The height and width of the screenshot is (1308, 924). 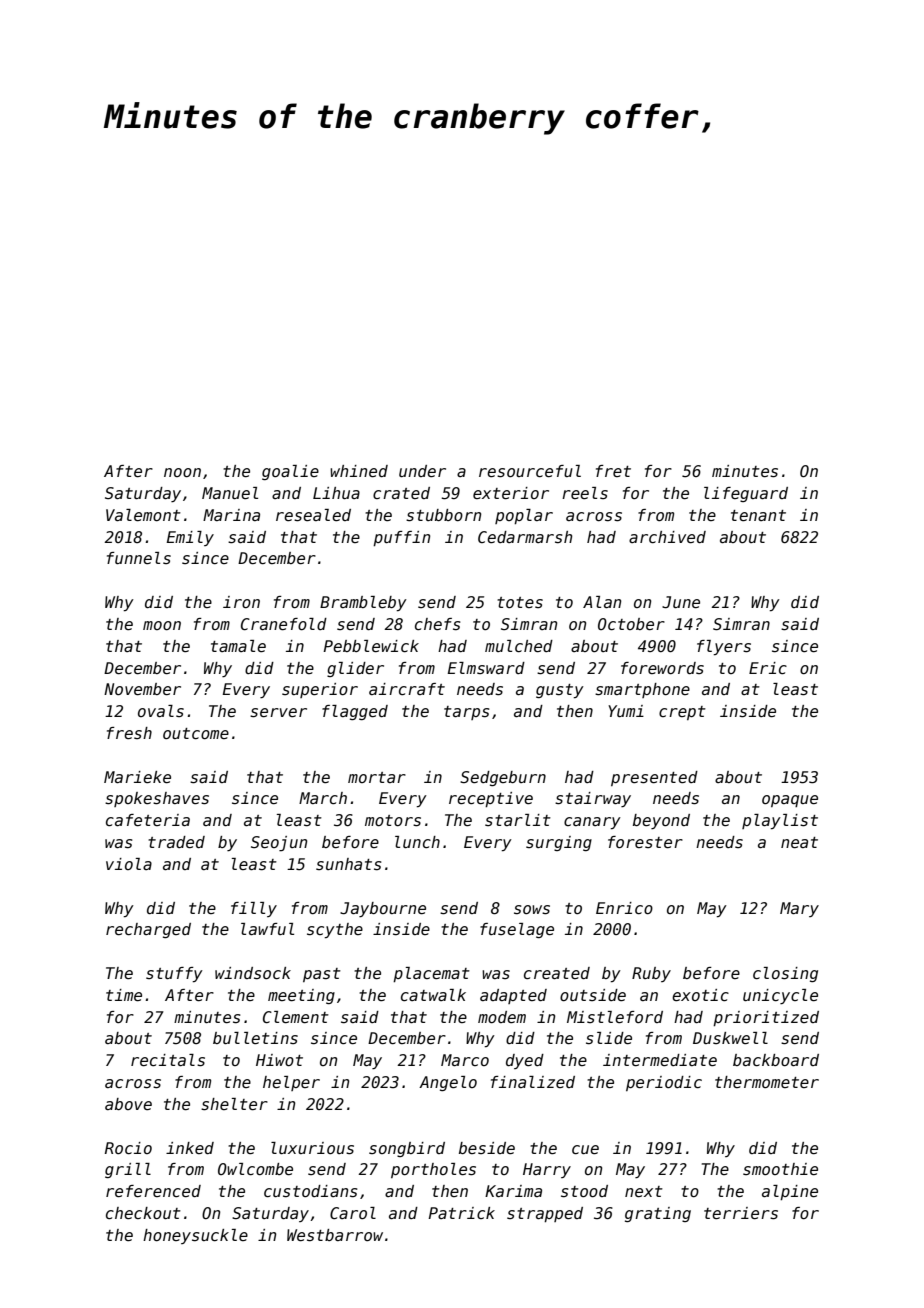 What do you see at coordinates (520, 602) in the screenshot?
I see `totes` at bounding box center [520, 602].
